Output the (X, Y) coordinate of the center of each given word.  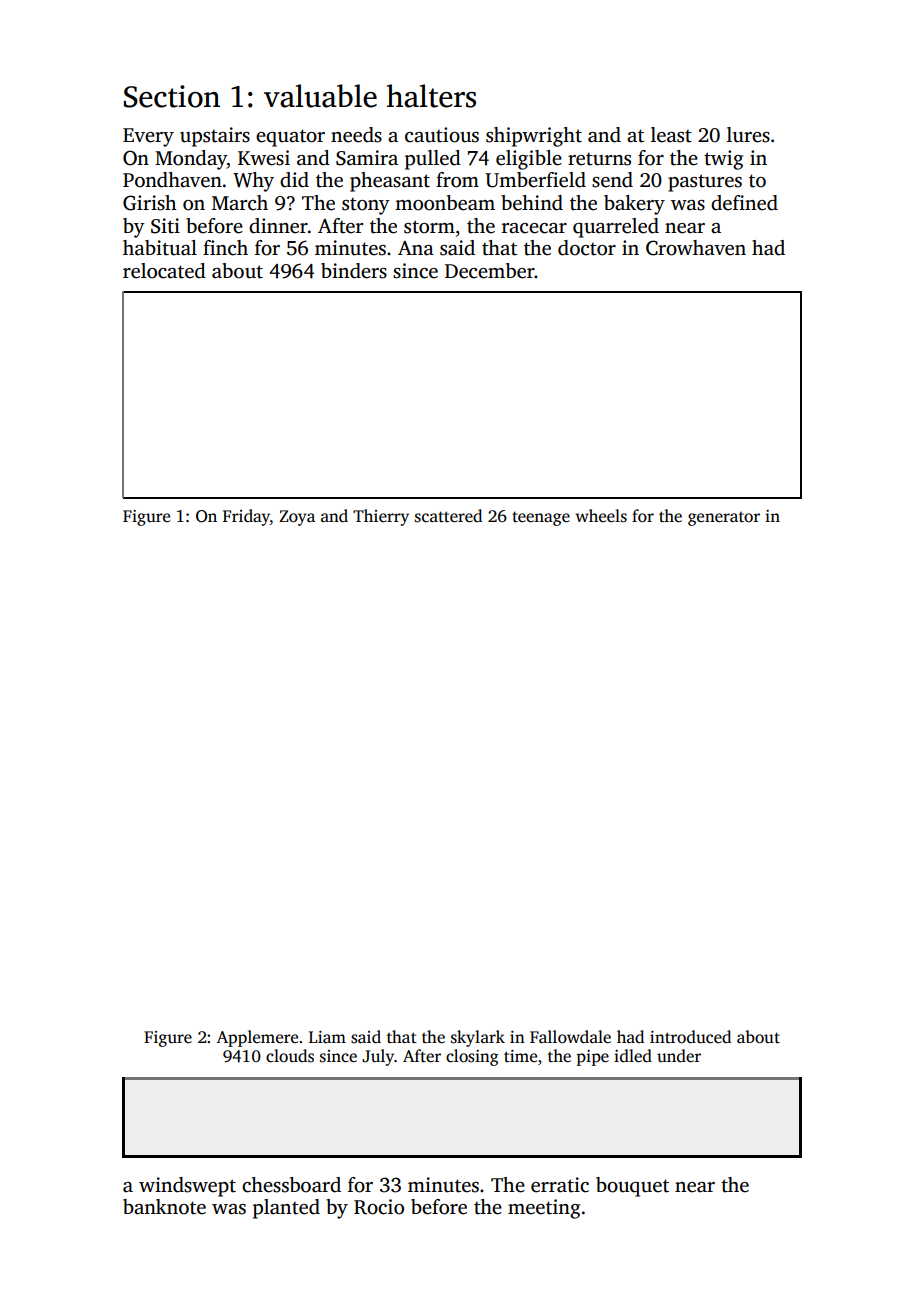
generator (724, 519)
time (520, 1056)
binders (354, 271)
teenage (541, 518)
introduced (690, 1037)
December (490, 271)
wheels (601, 516)
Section (172, 96)
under (679, 1056)
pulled (433, 160)
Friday (246, 517)
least (671, 135)
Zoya (297, 518)
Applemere (257, 1038)
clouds (290, 1056)
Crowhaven (696, 248)
